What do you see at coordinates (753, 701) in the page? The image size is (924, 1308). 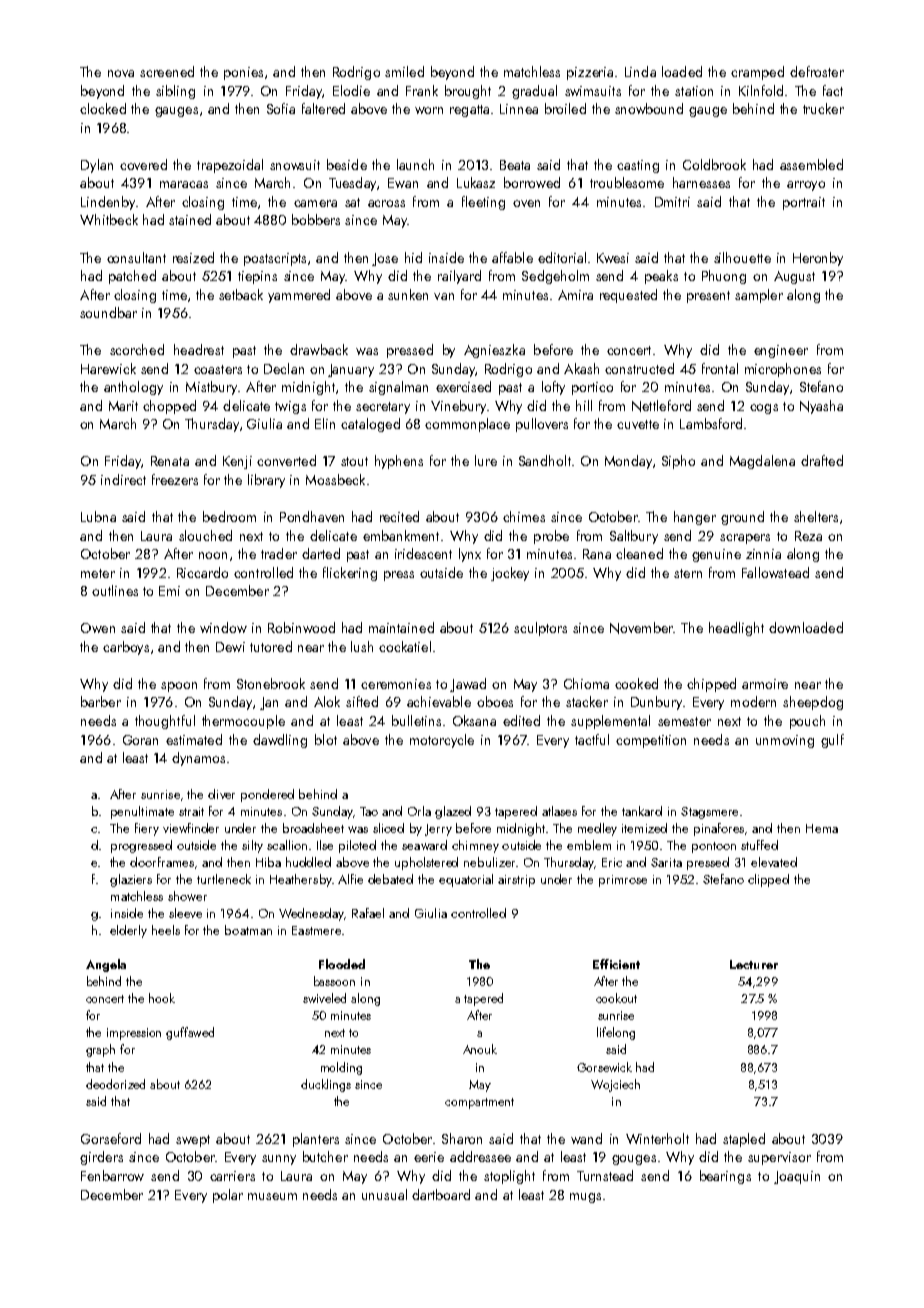 I see `modern` at bounding box center [753, 701].
